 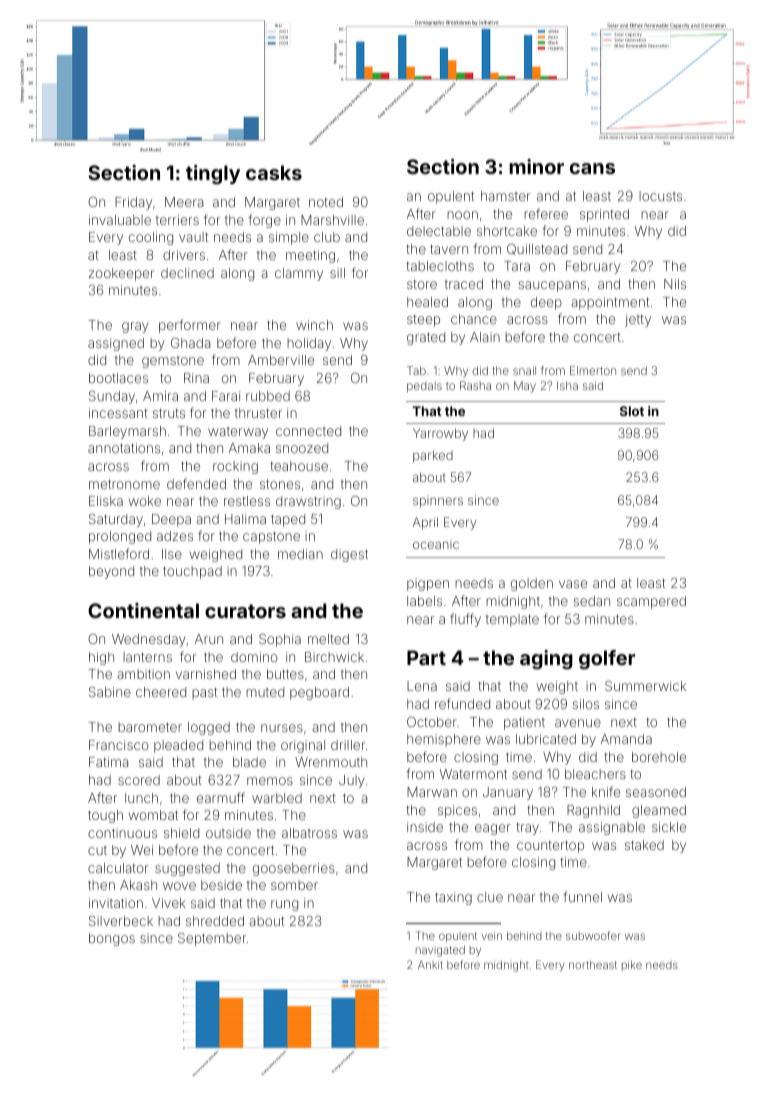 What do you see at coordinates (644, 845) in the screenshot?
I see `staked` at bounding box center [644, 845].
